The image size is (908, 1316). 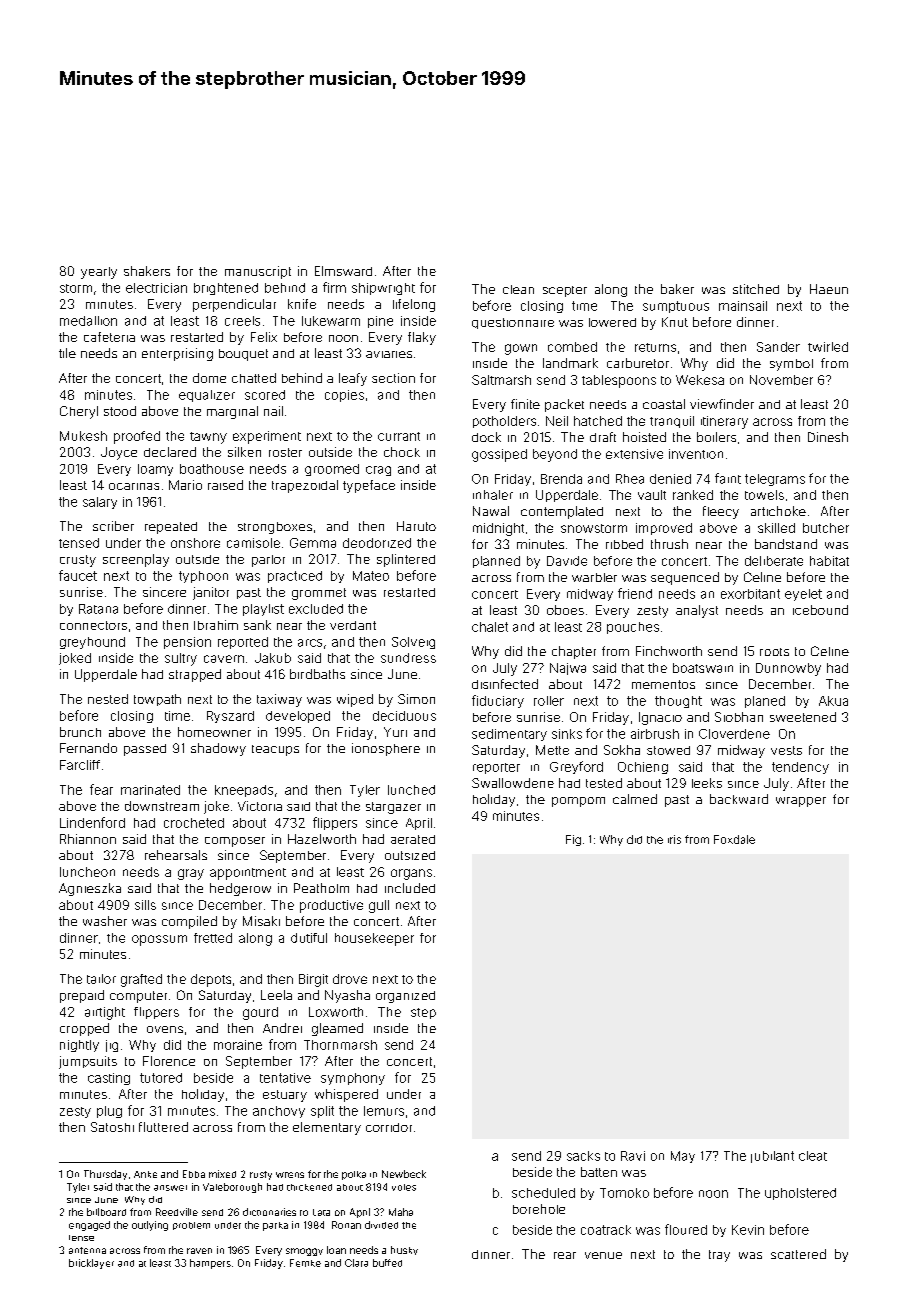 I want to click on voles, so click(x=404, y=1187).
